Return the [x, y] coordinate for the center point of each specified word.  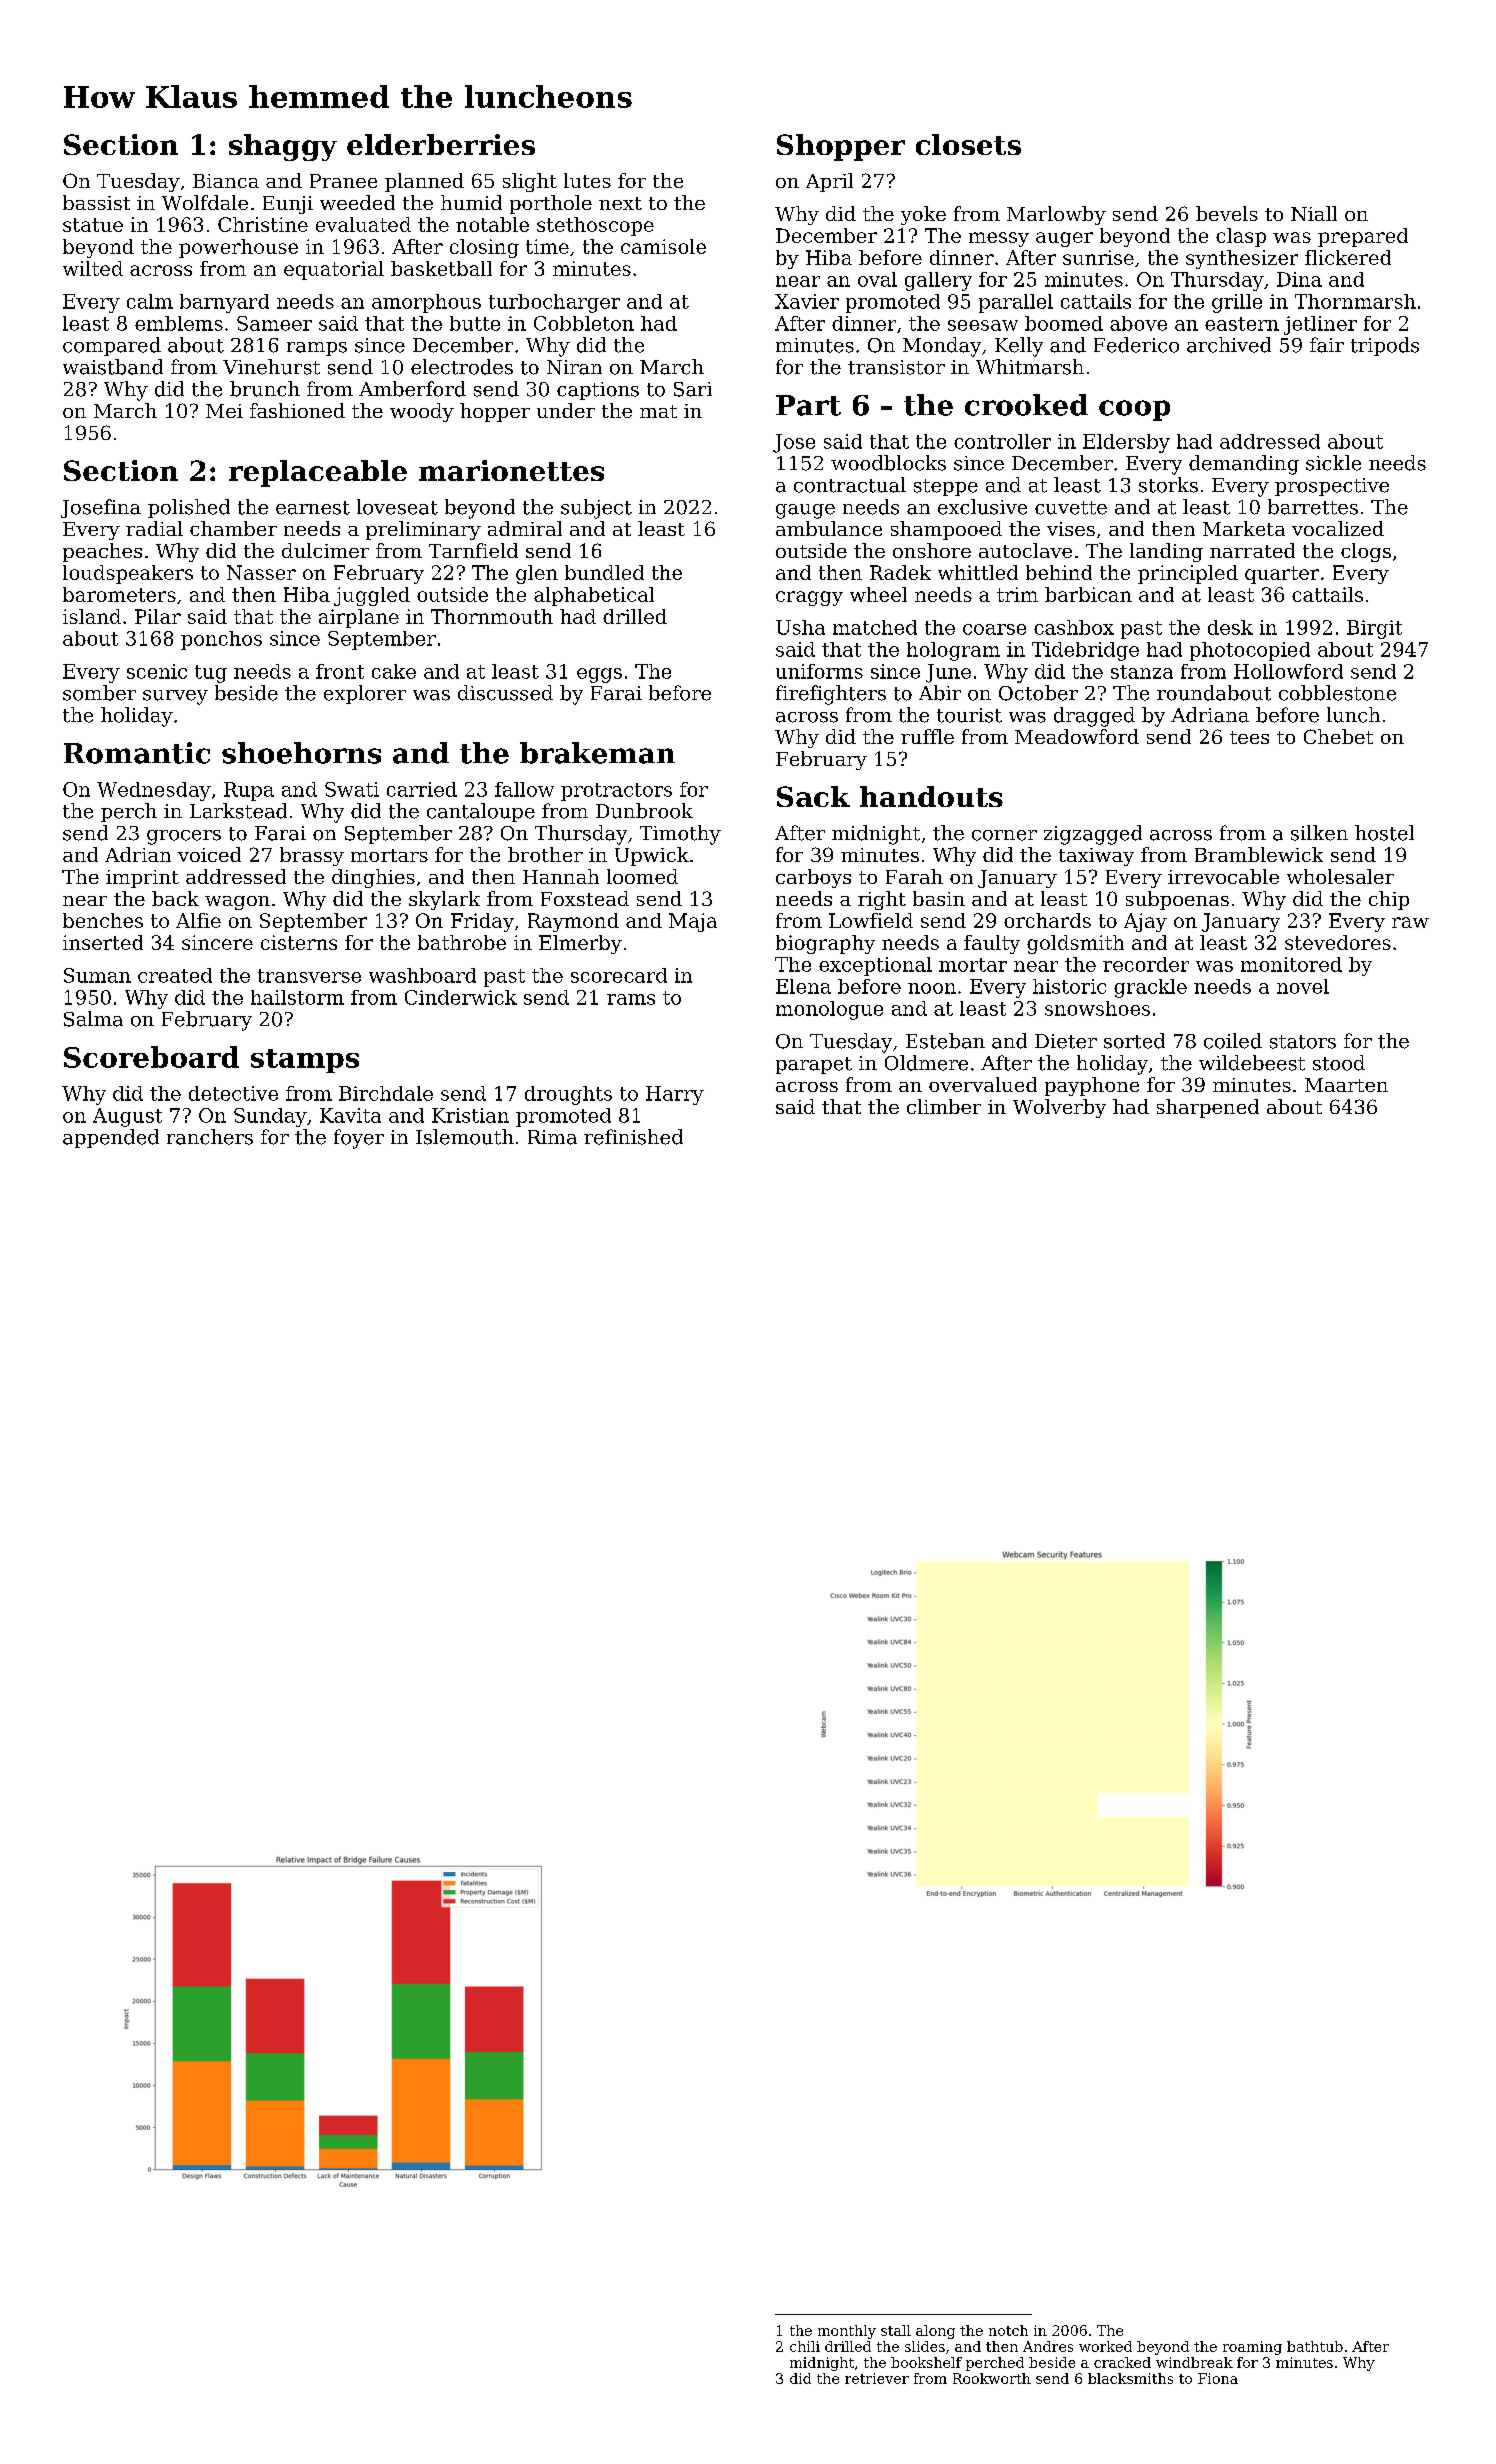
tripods [1385, 346]
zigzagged [1093, 835]
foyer [359, 1139]
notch [1008, 2330]
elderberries [441, 144]
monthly [847, 2332]
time [547, 246]
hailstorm [297, 997]
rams [631, 999]
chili [805, 2346]
